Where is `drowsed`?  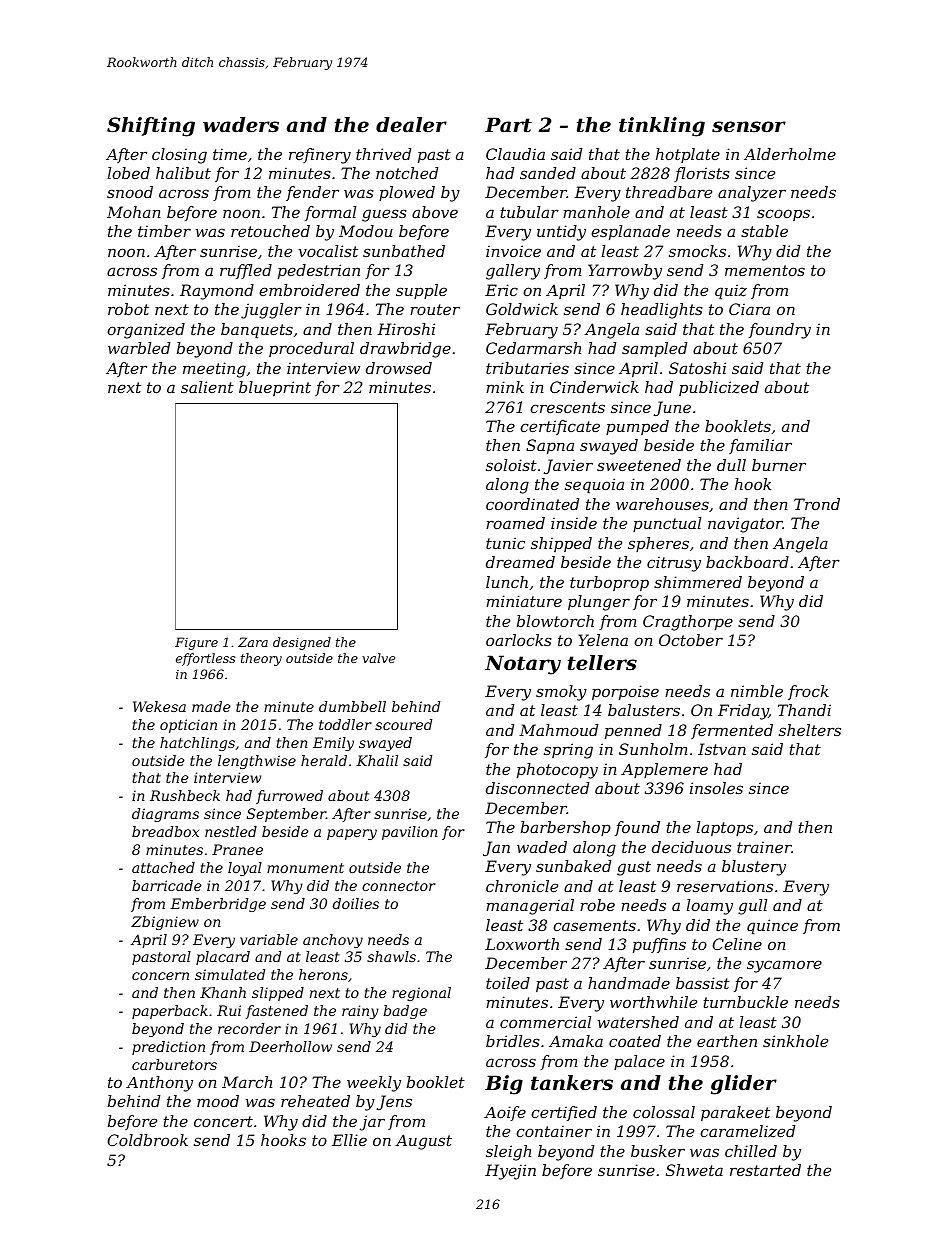
drowsed is located at coordinates (399, 368).
